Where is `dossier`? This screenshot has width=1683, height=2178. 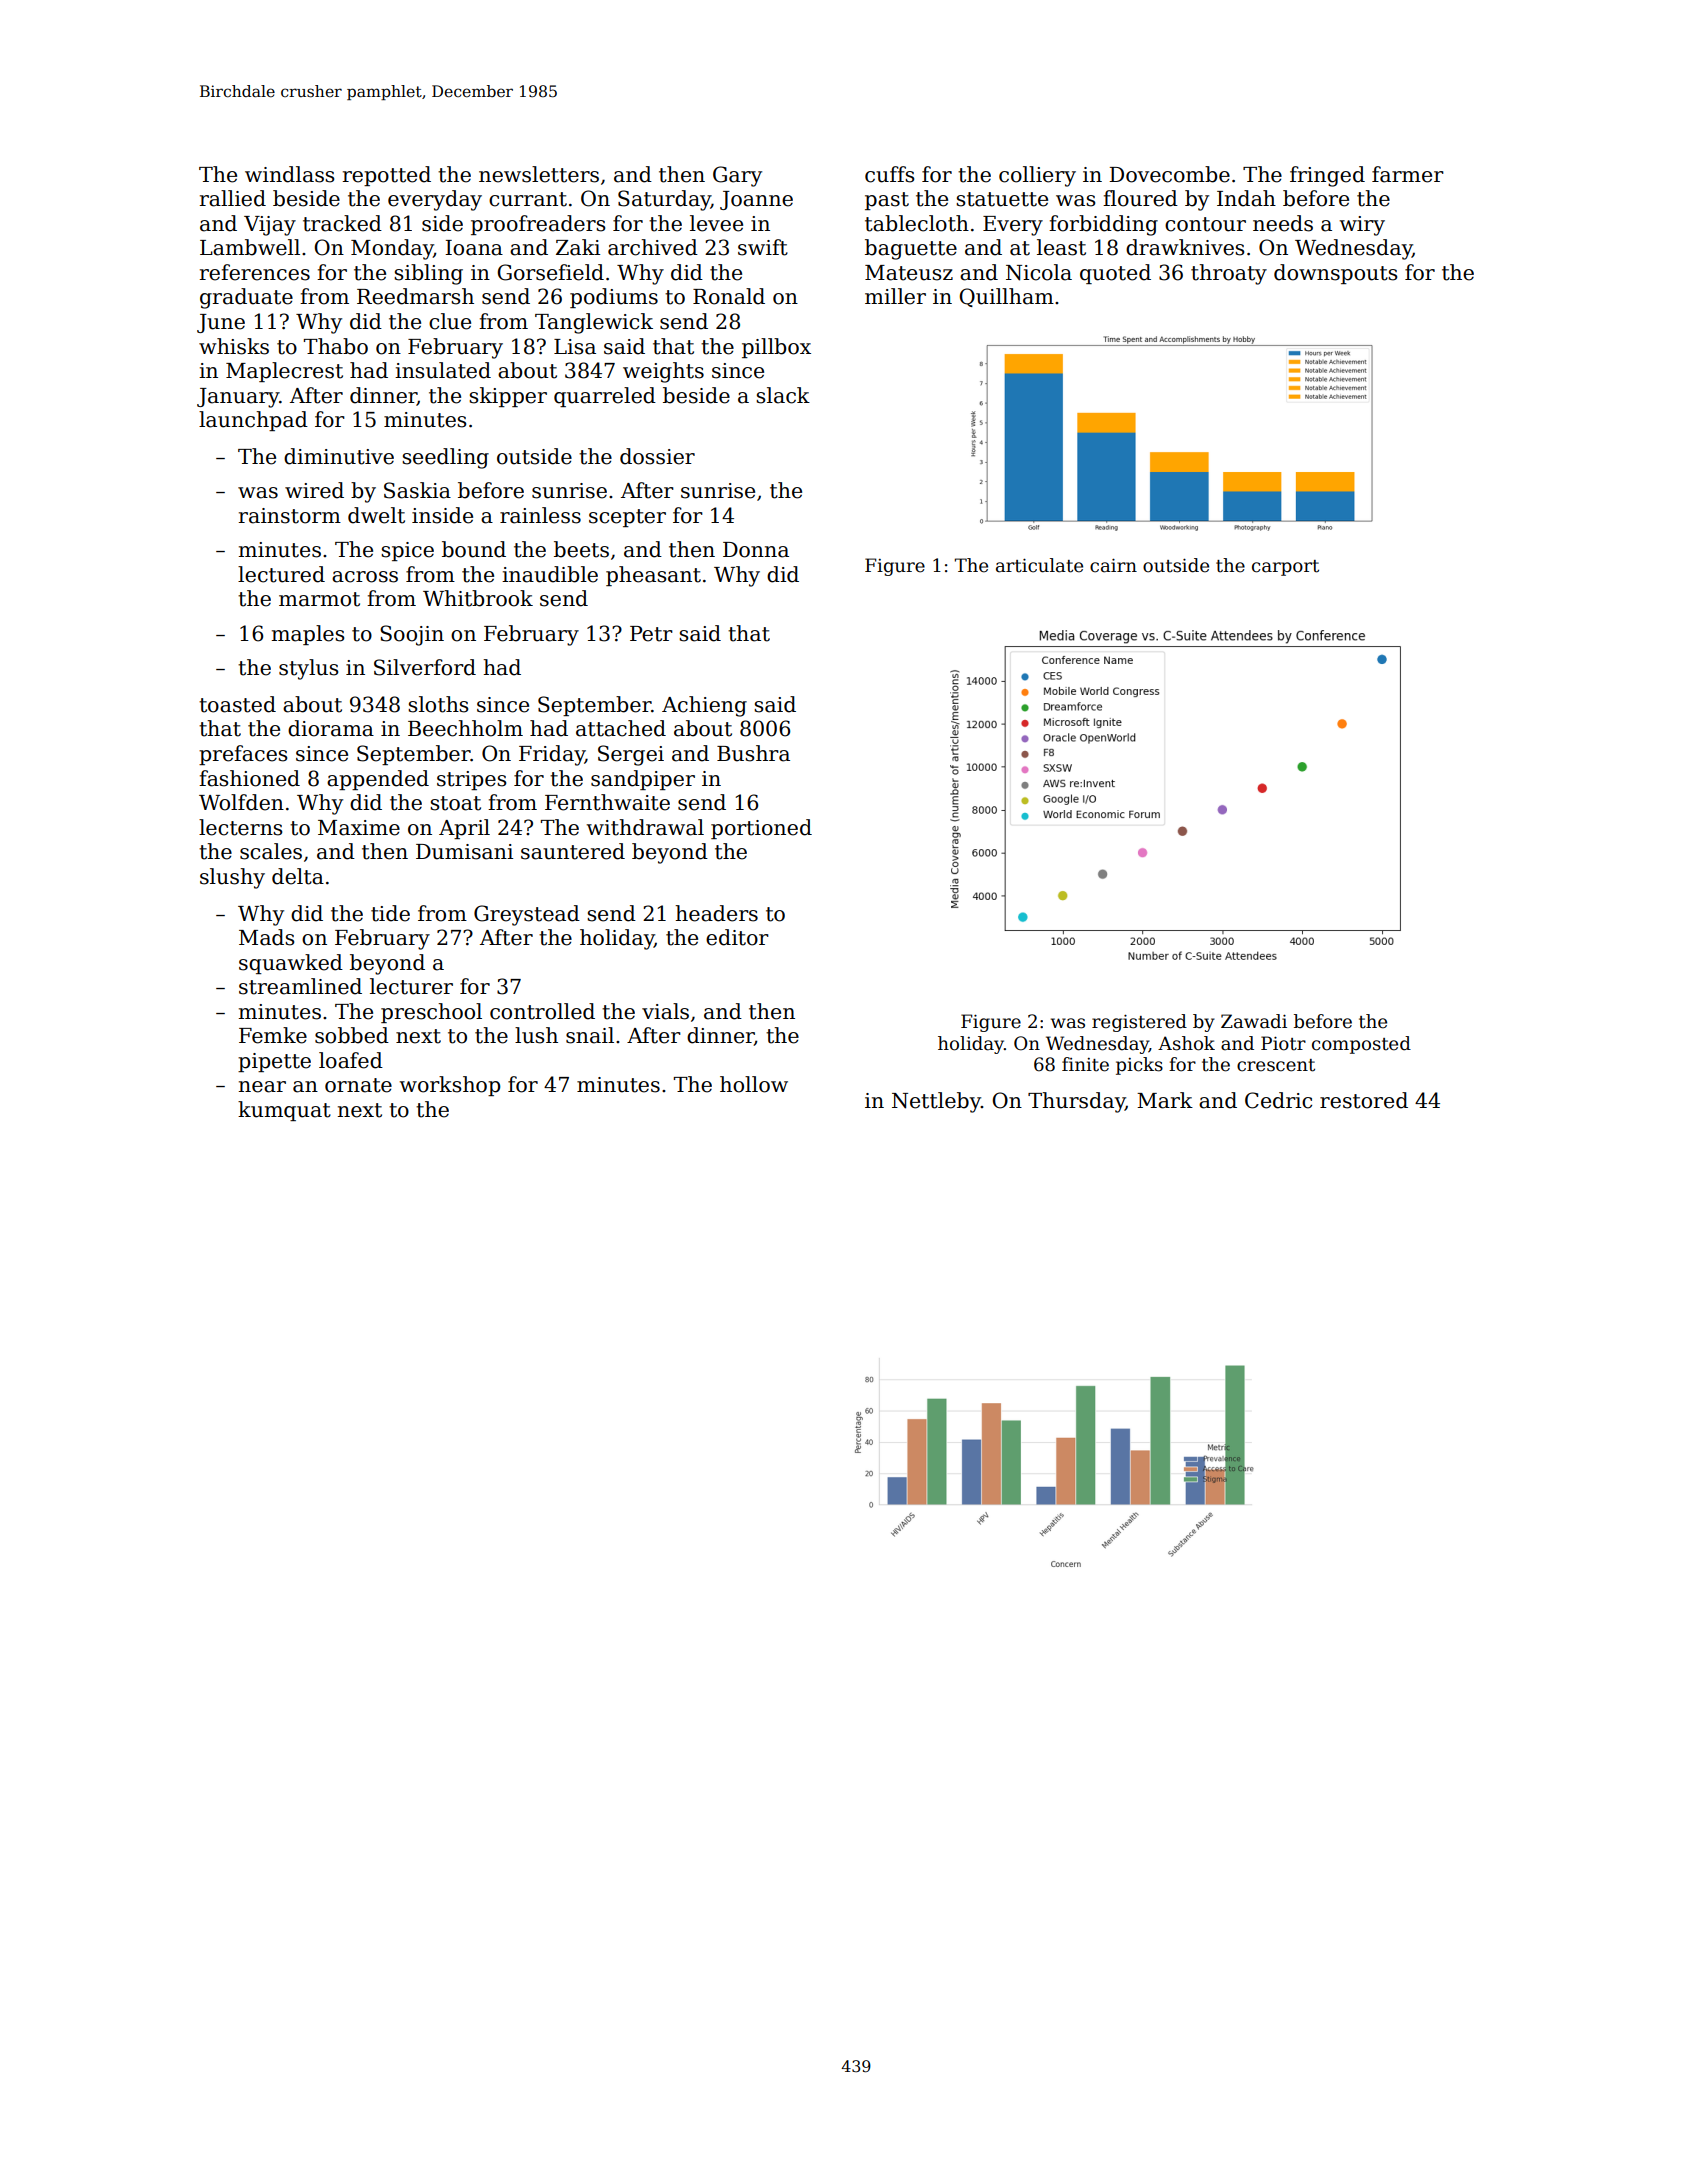
dossier is located at coordinates (657, 456).
